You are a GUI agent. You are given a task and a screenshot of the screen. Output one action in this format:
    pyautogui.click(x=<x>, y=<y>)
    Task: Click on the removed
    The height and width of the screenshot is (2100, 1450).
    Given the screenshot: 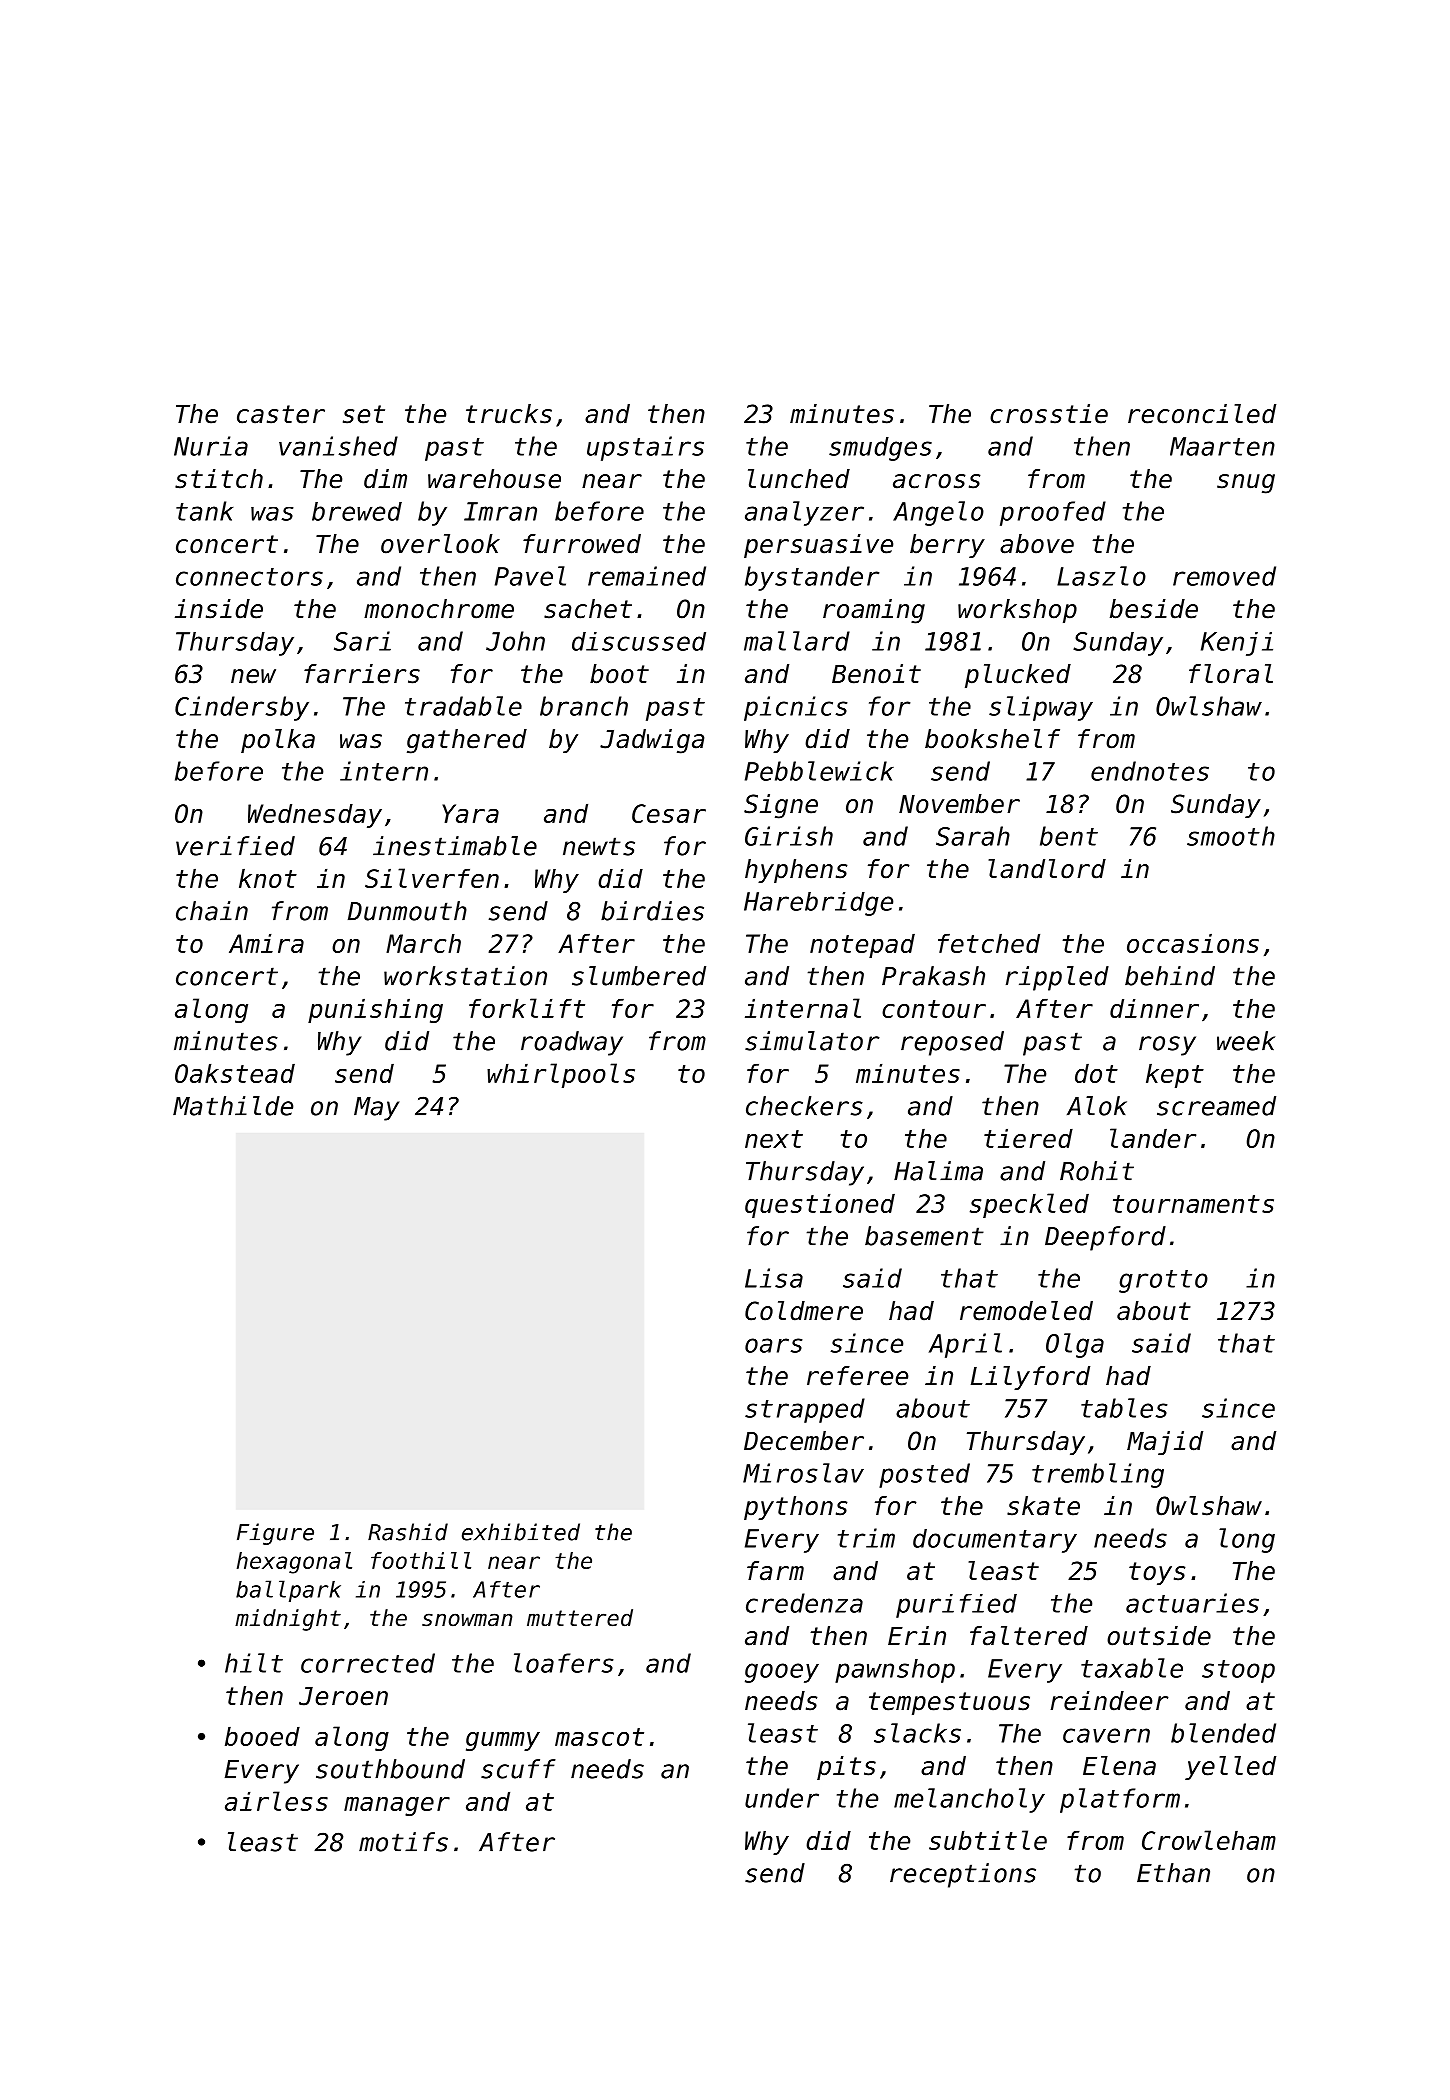 What is the action you would take?
    pyautogui.click(x=1224, y=576)
